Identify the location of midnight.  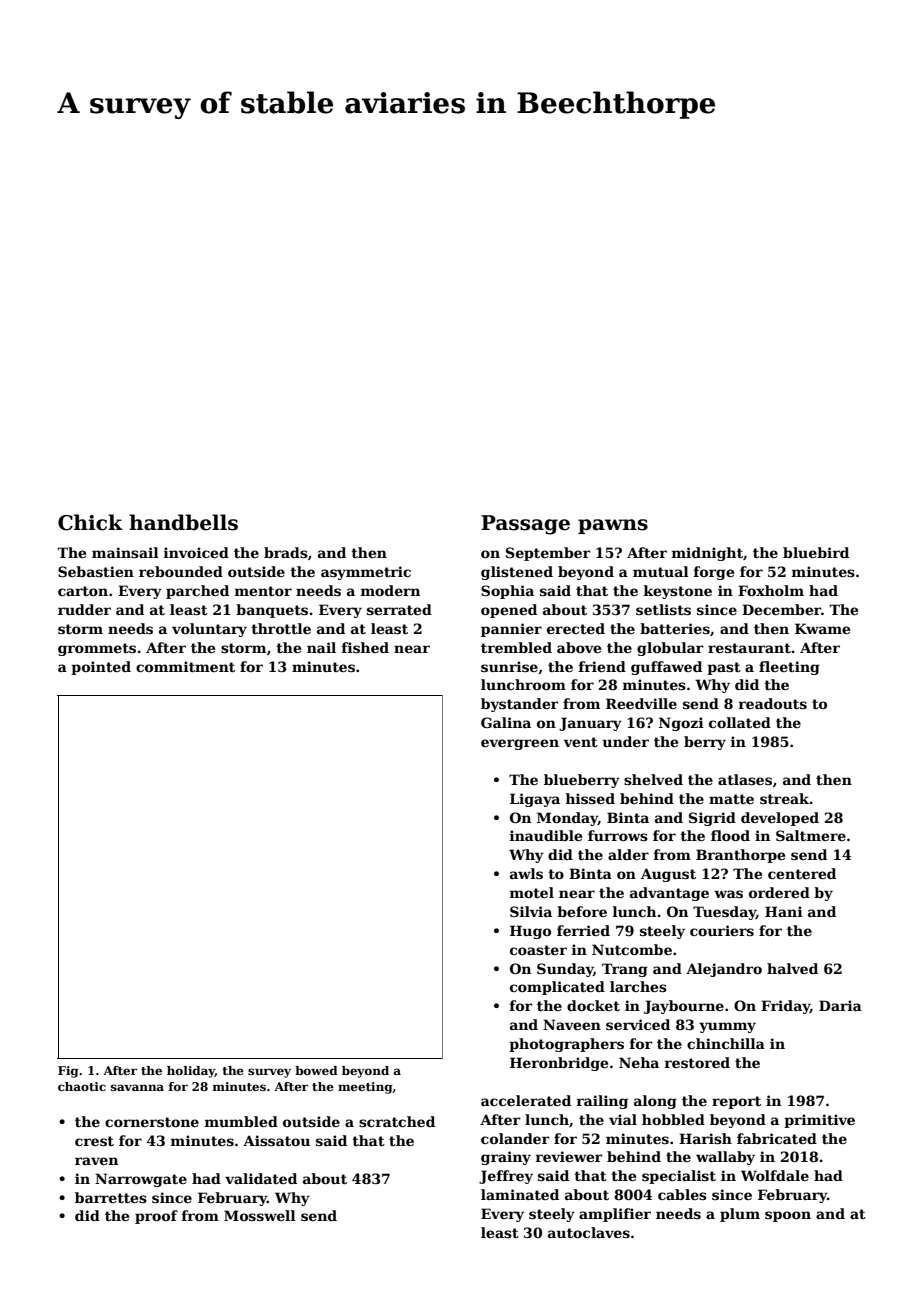
(707, 554).
